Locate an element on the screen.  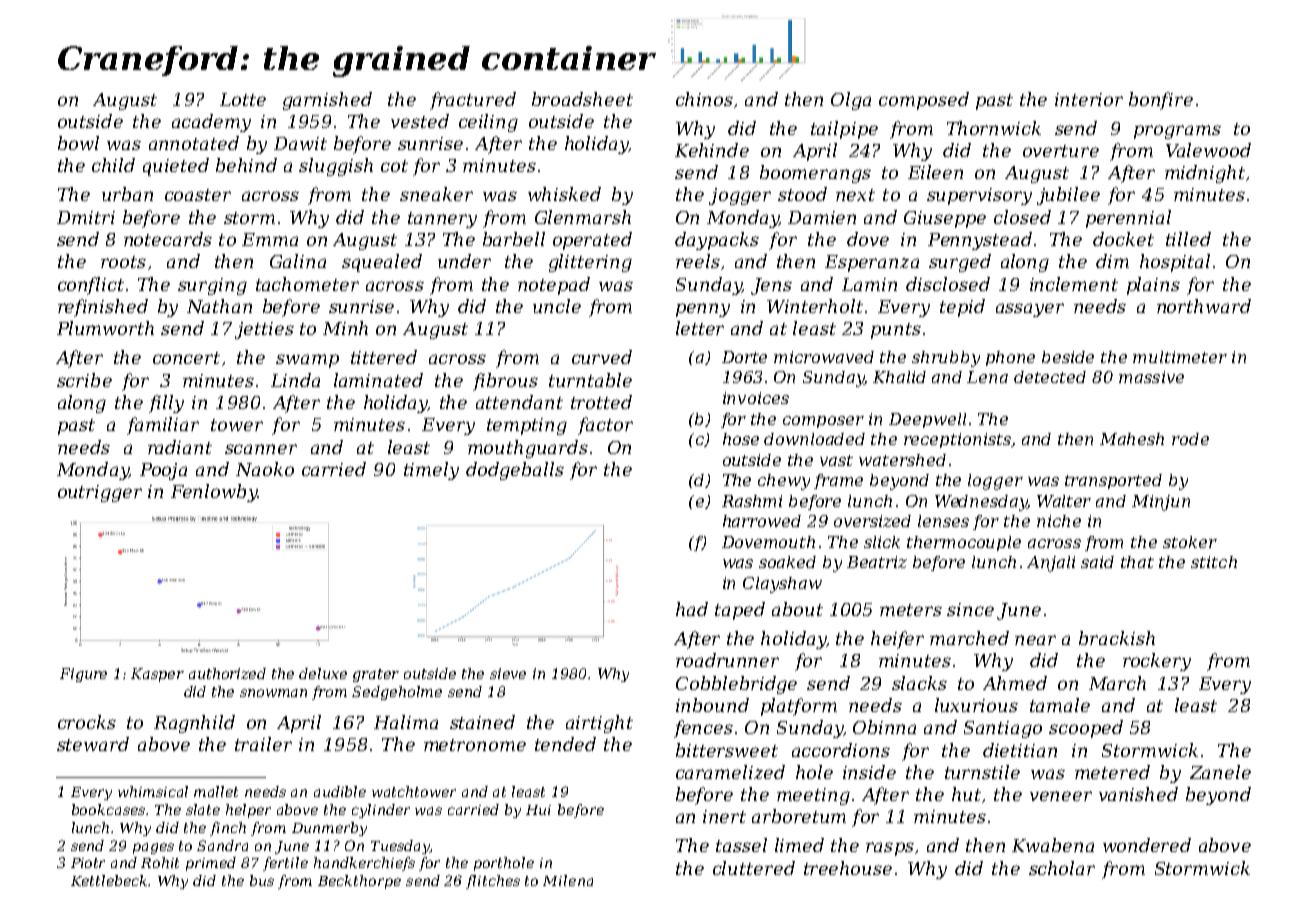
scribe is located at coordinates (84, 380).
